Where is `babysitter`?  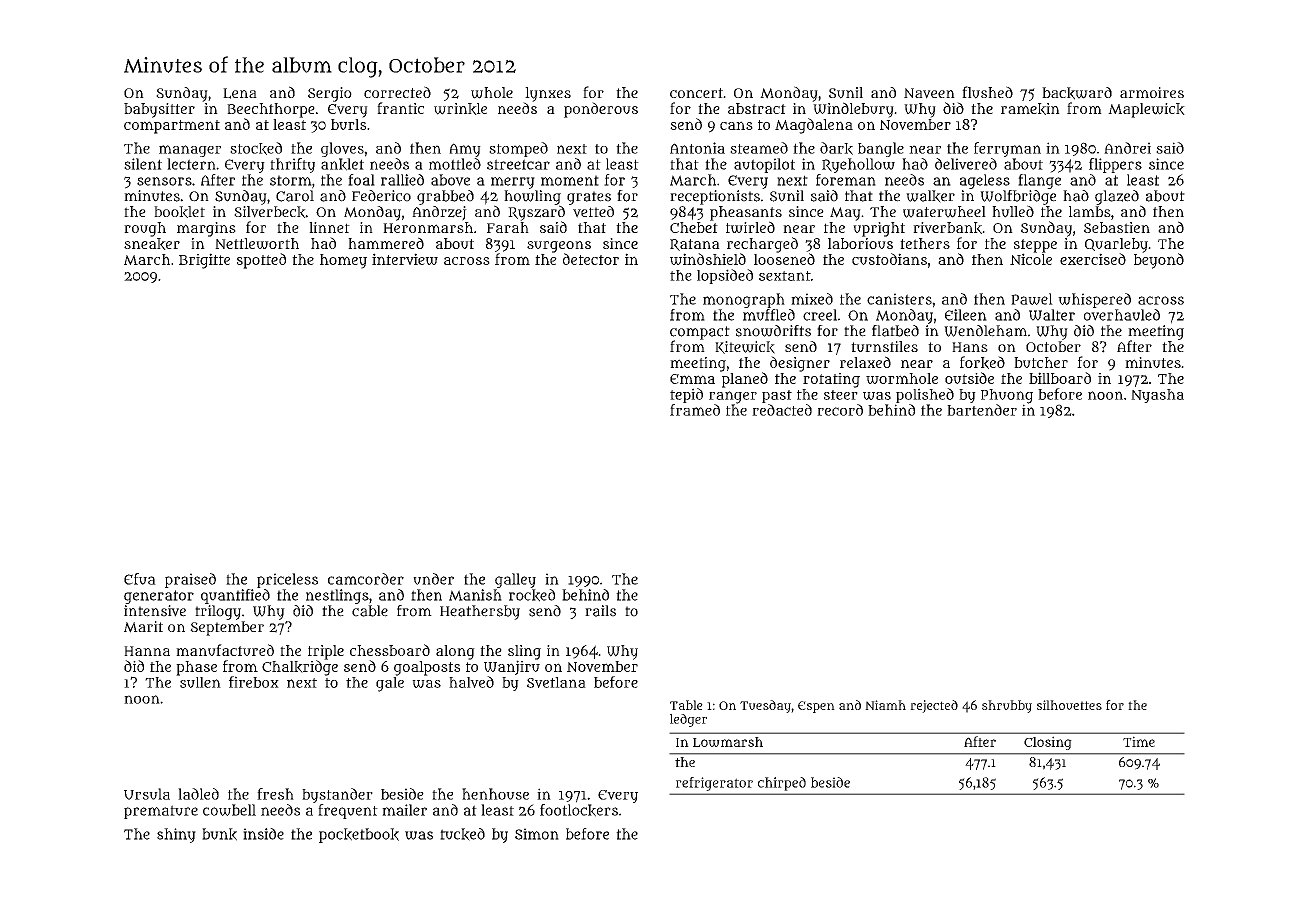
babysitter is located at coordinates (159, 110).
